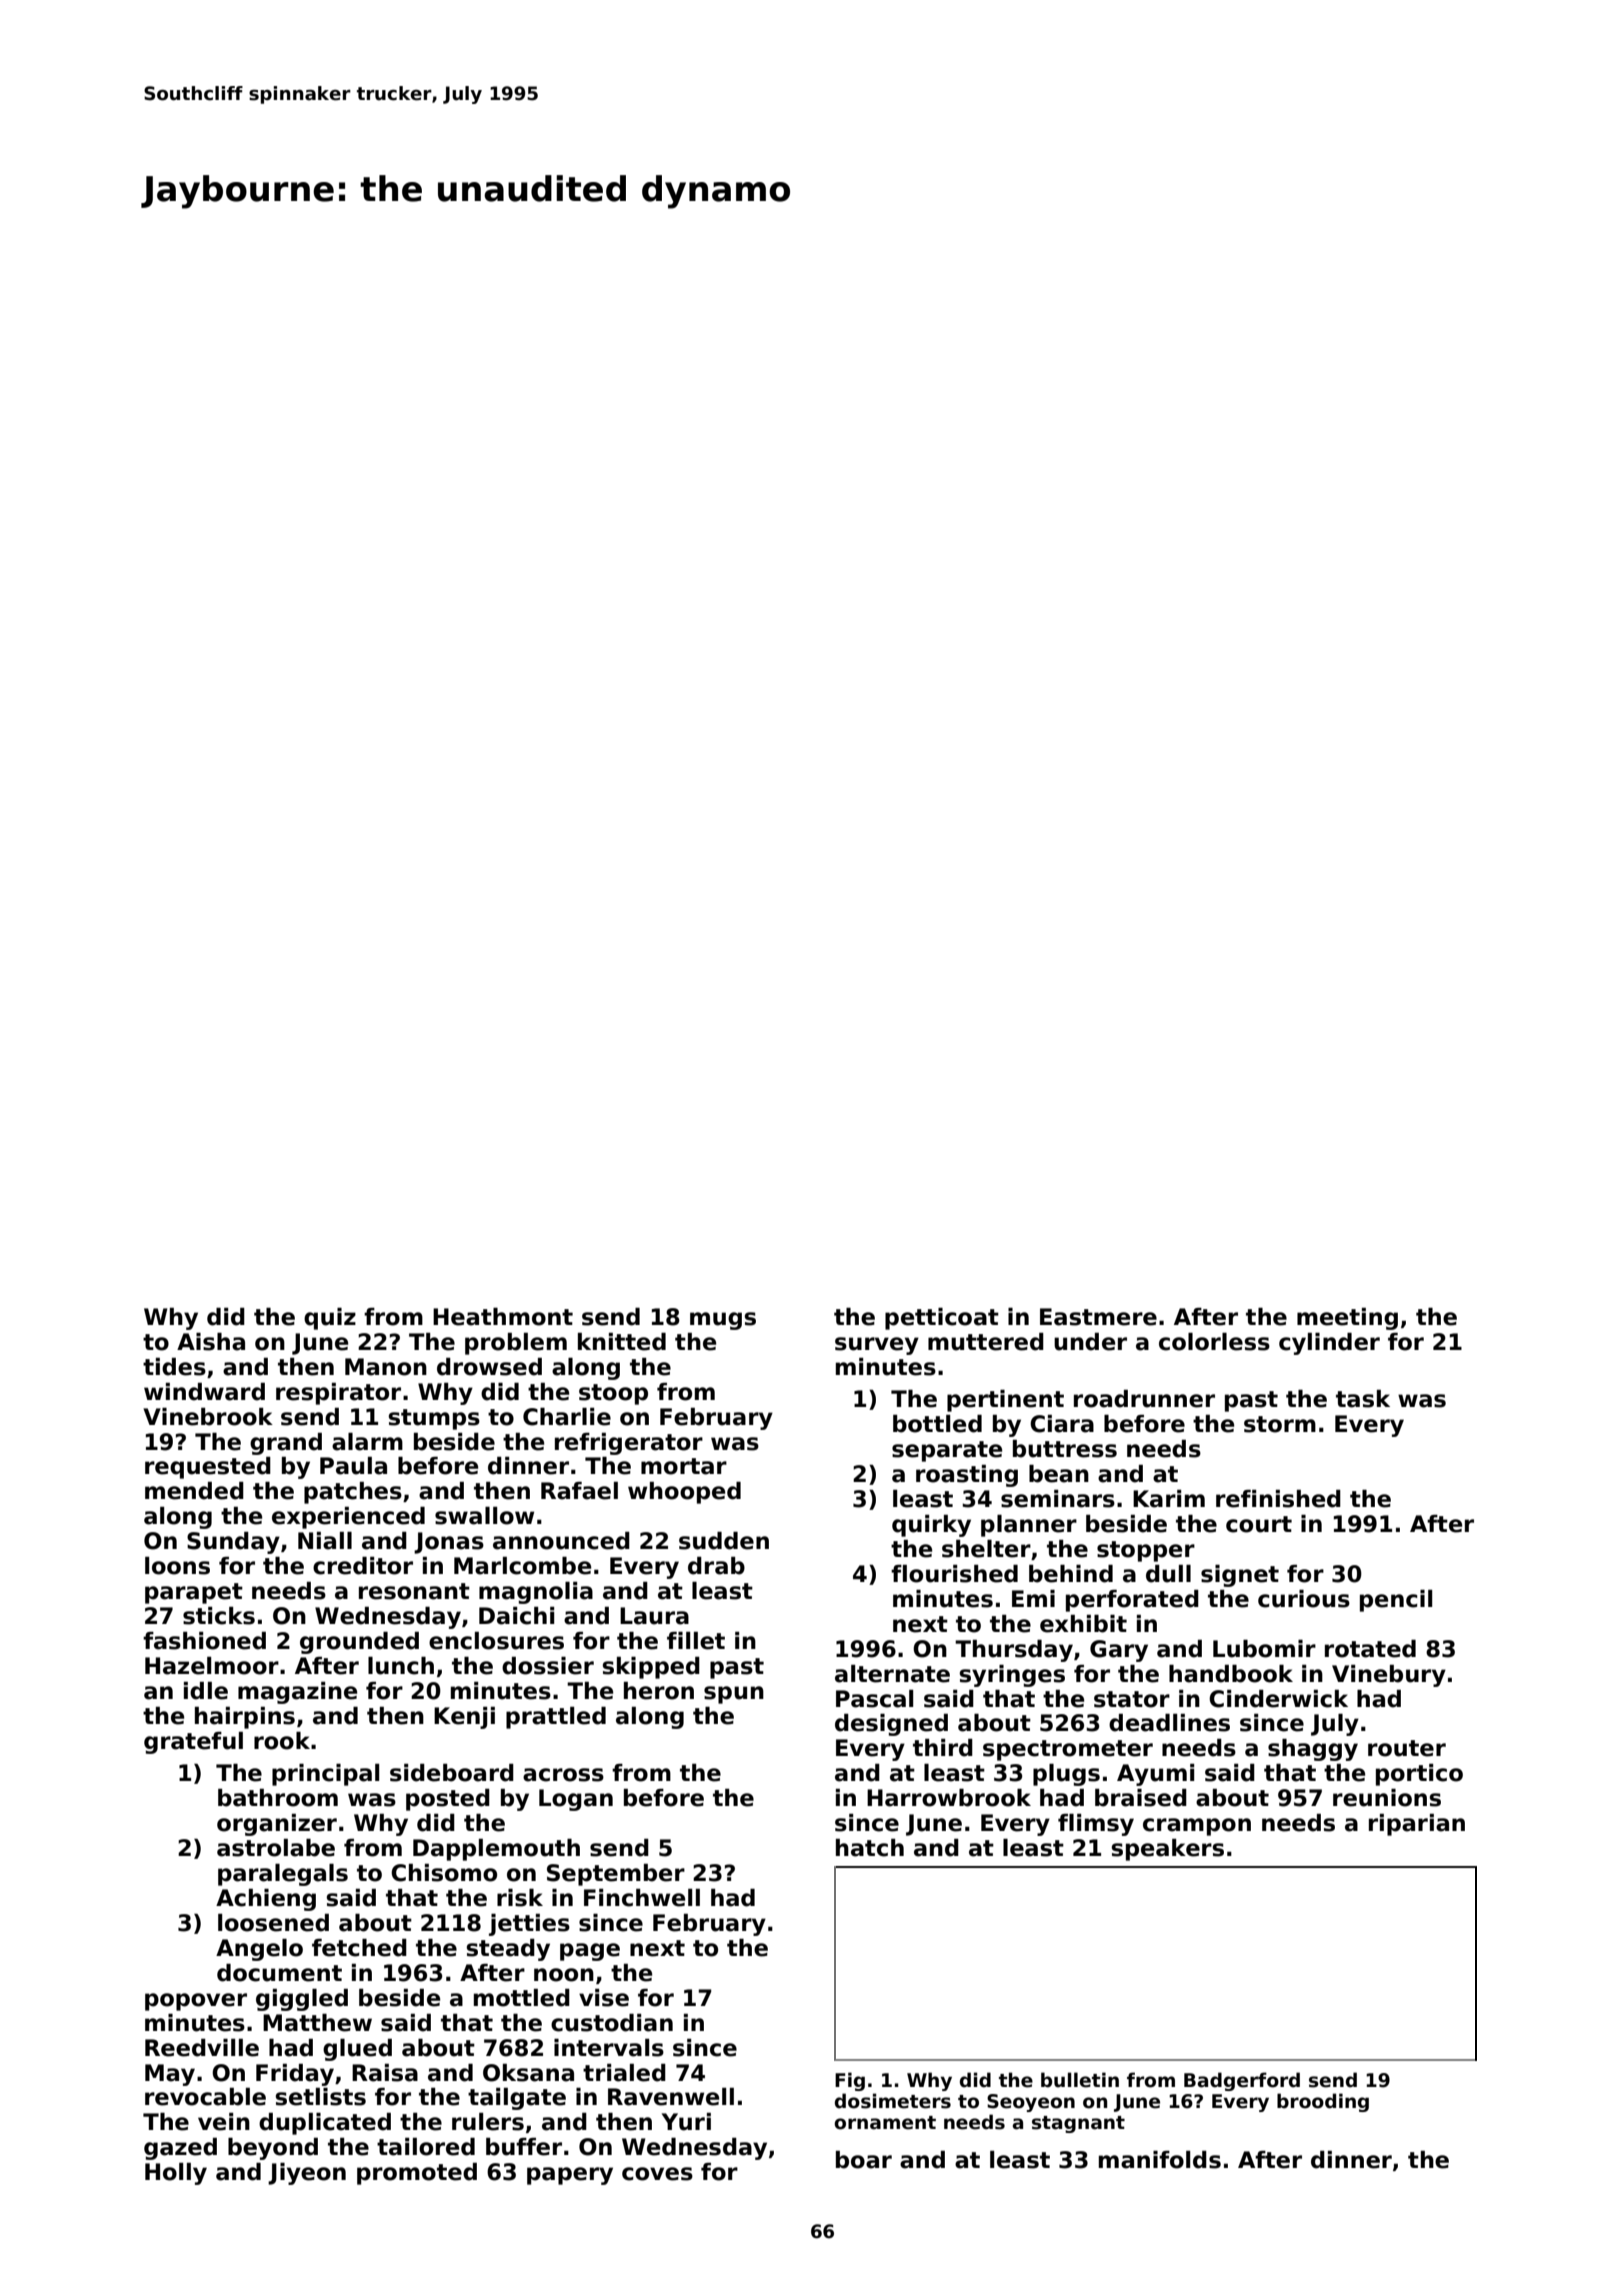 The height and width of the document is (2292, 1620). I want to click on petticoat, so click(942, 1319).
